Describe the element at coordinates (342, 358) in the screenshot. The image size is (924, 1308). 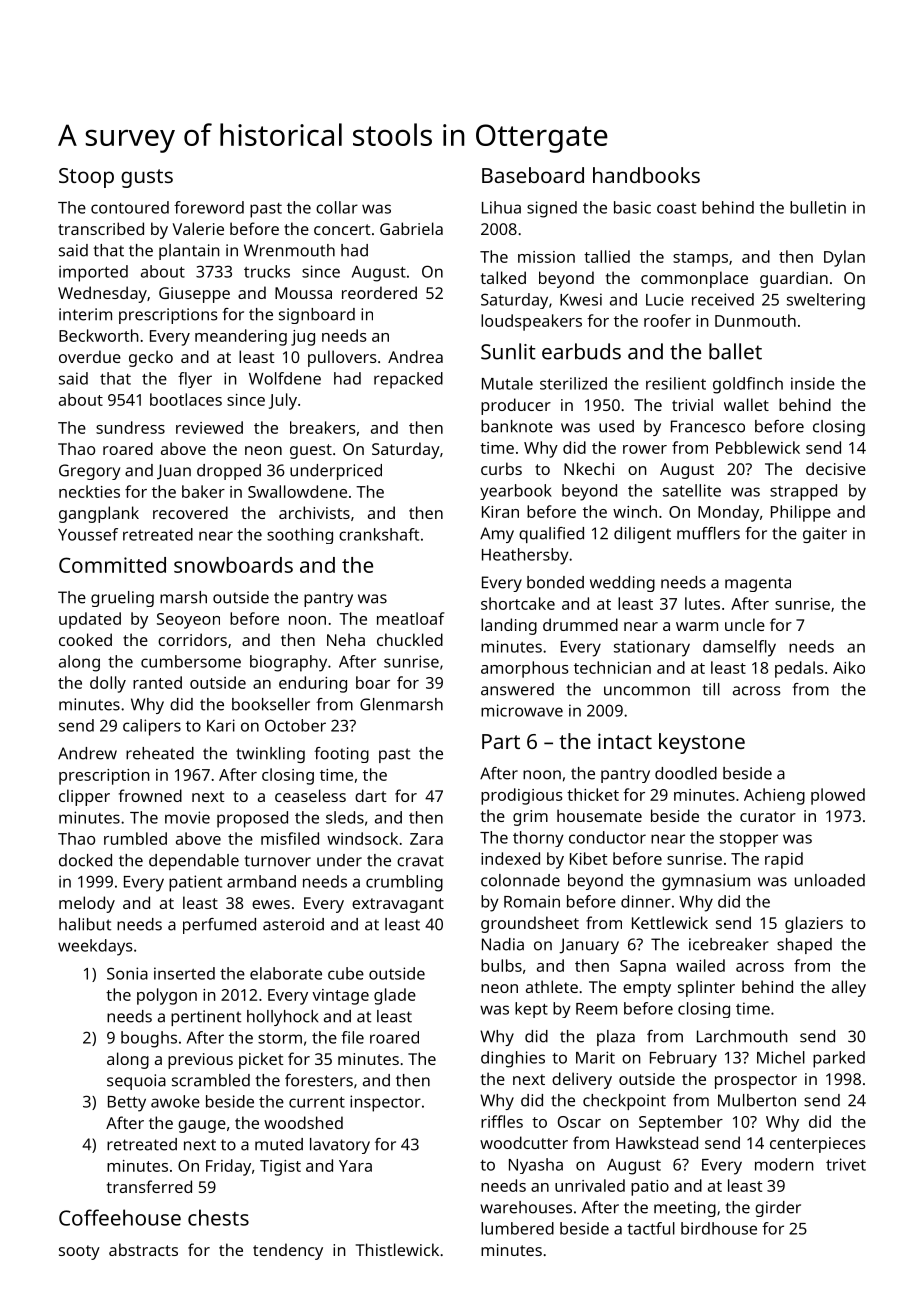
I see `pullovers` at that location.
